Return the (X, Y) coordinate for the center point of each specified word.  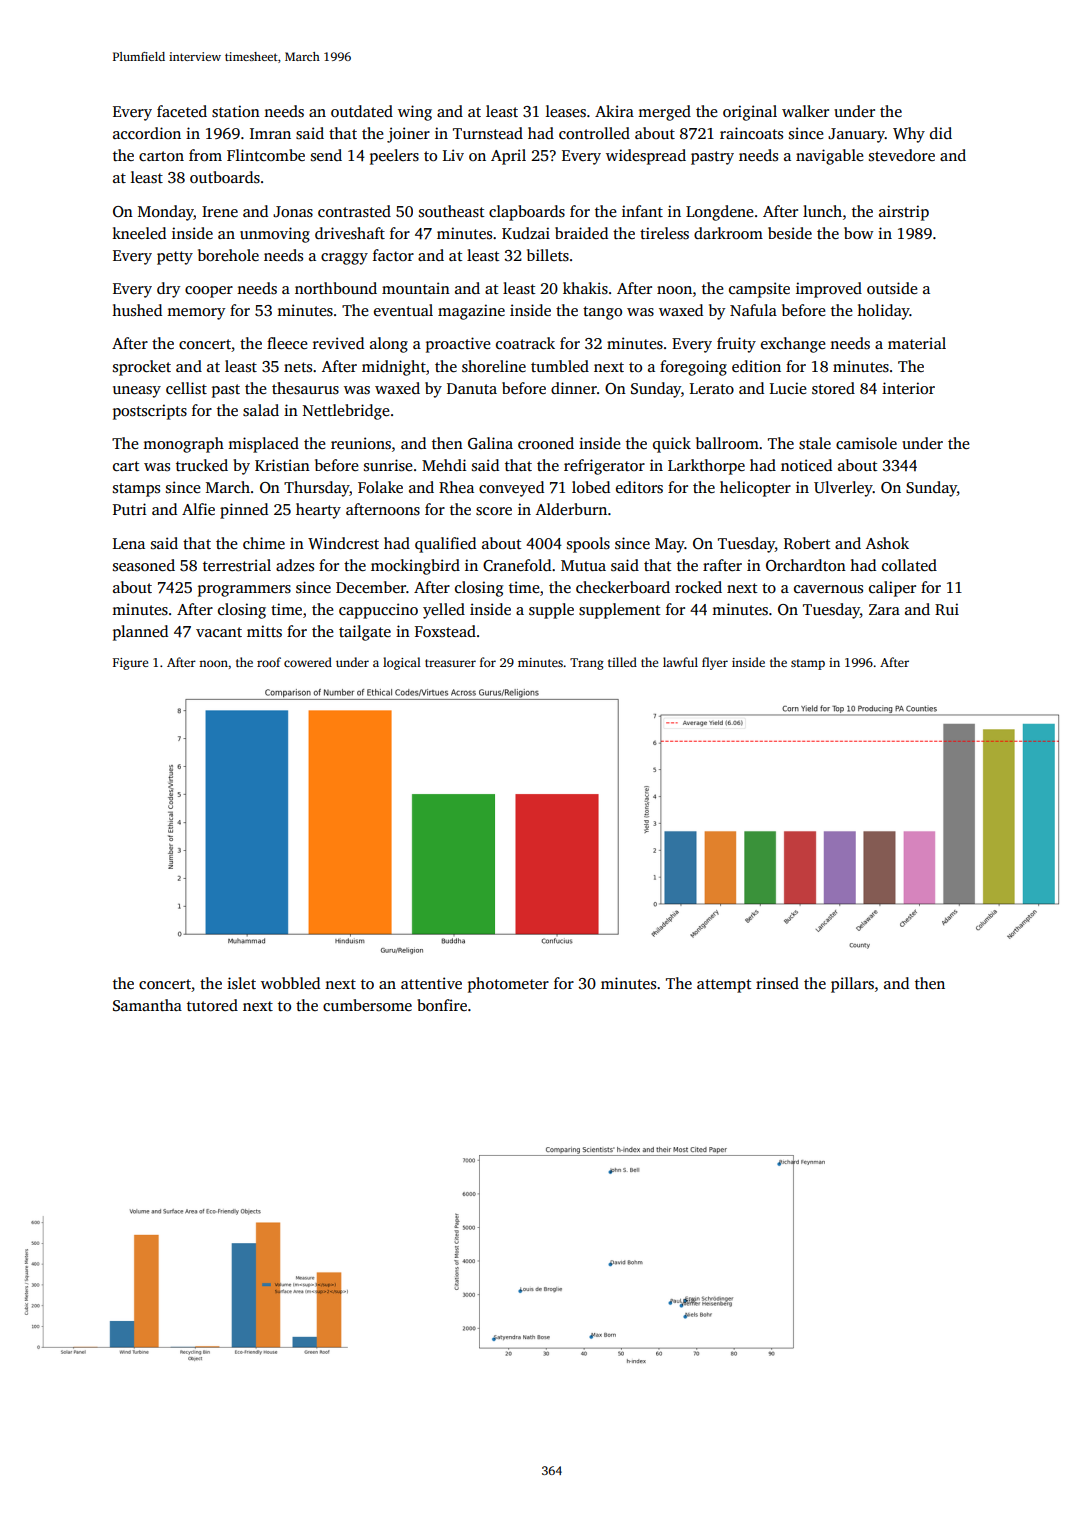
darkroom (728, 233)
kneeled (139, 233)
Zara (884, 609)
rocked (698, 587)
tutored (212, 1005)
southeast (451, 211)
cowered (308, 662)
